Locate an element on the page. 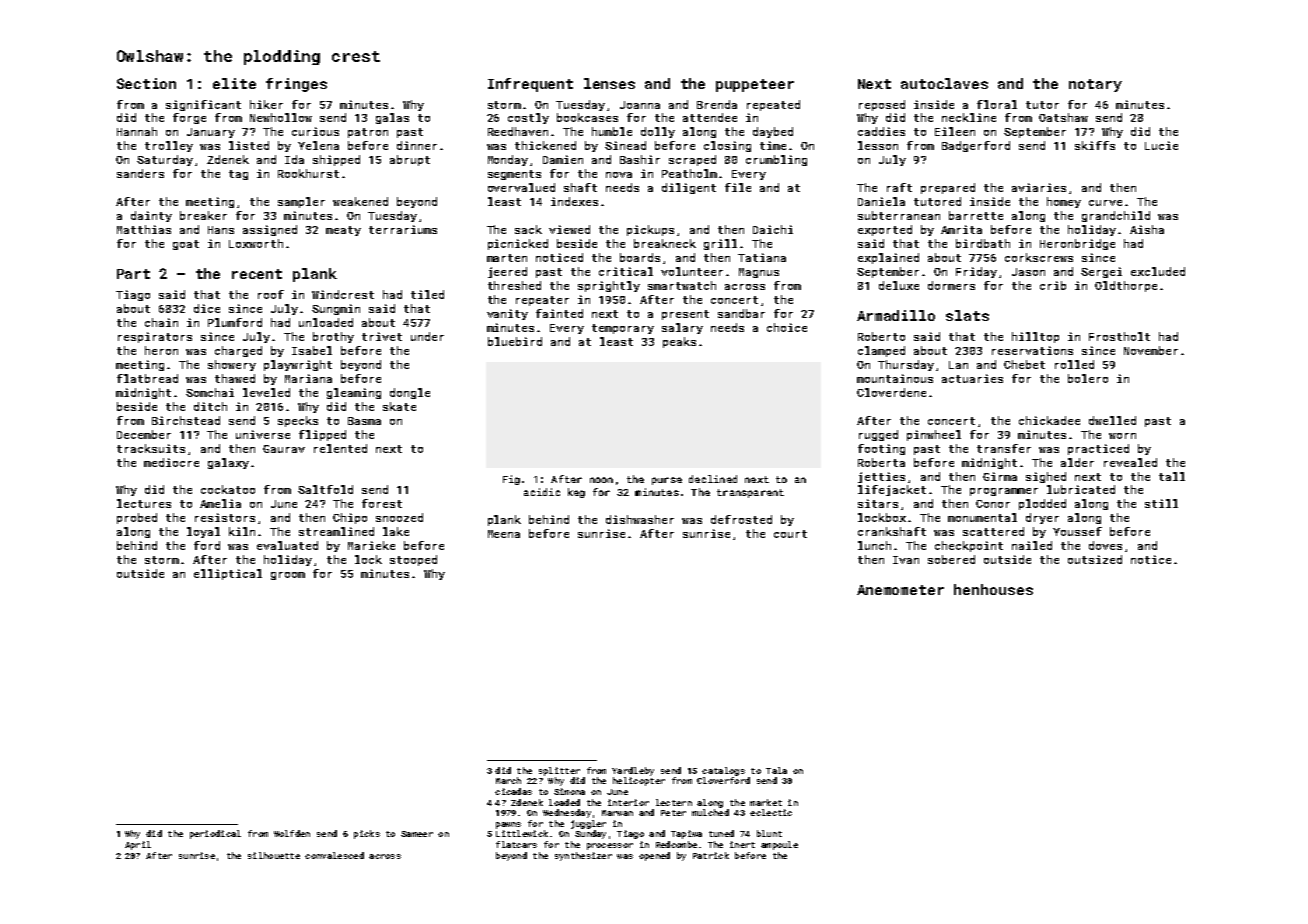 The image size is (1308, 924). outsized is located at coordinates (1095, 559).
